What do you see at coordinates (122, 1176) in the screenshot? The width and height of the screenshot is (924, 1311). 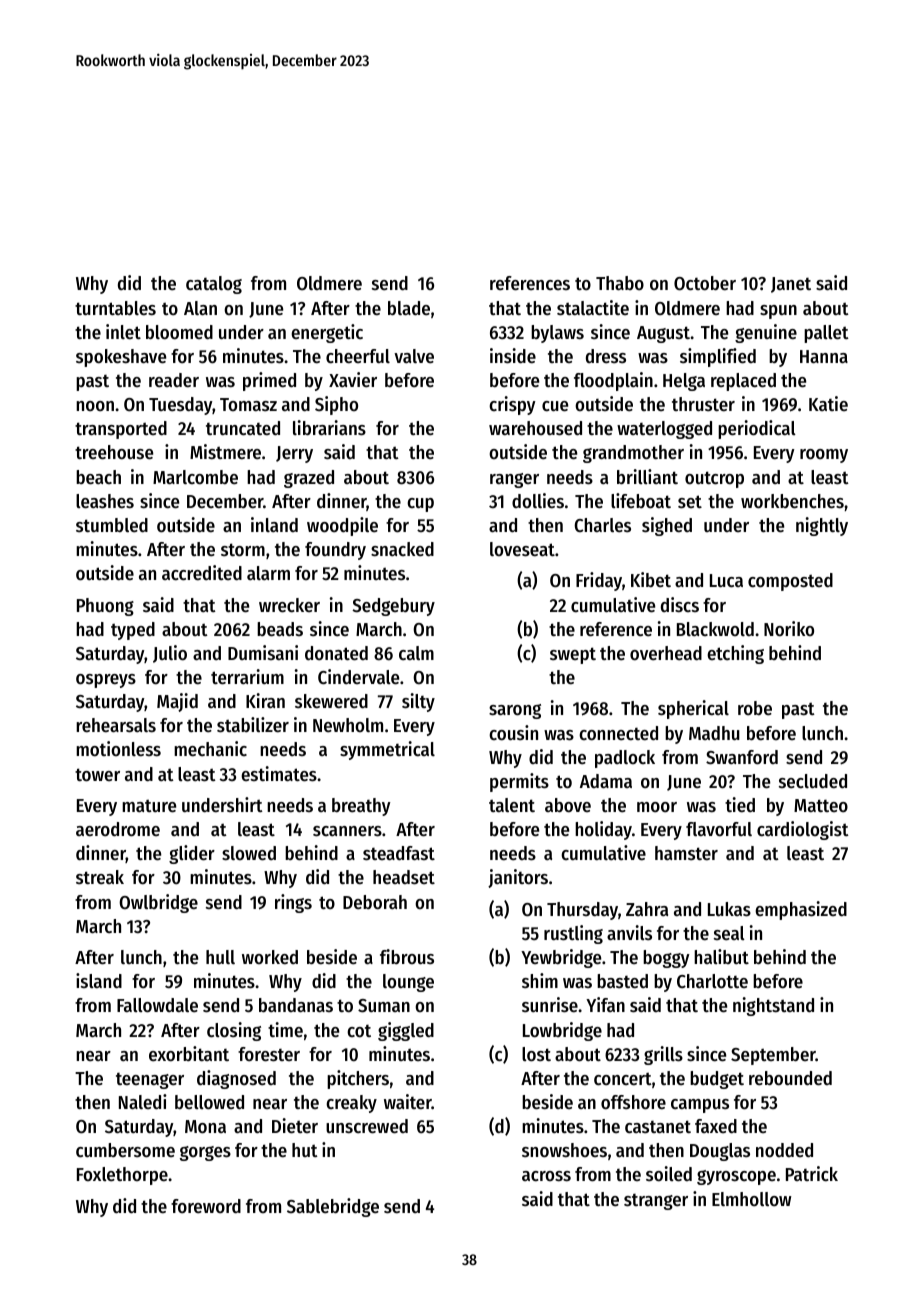 I see `Foxlethorpe` at bounding box center [122, 1176].
